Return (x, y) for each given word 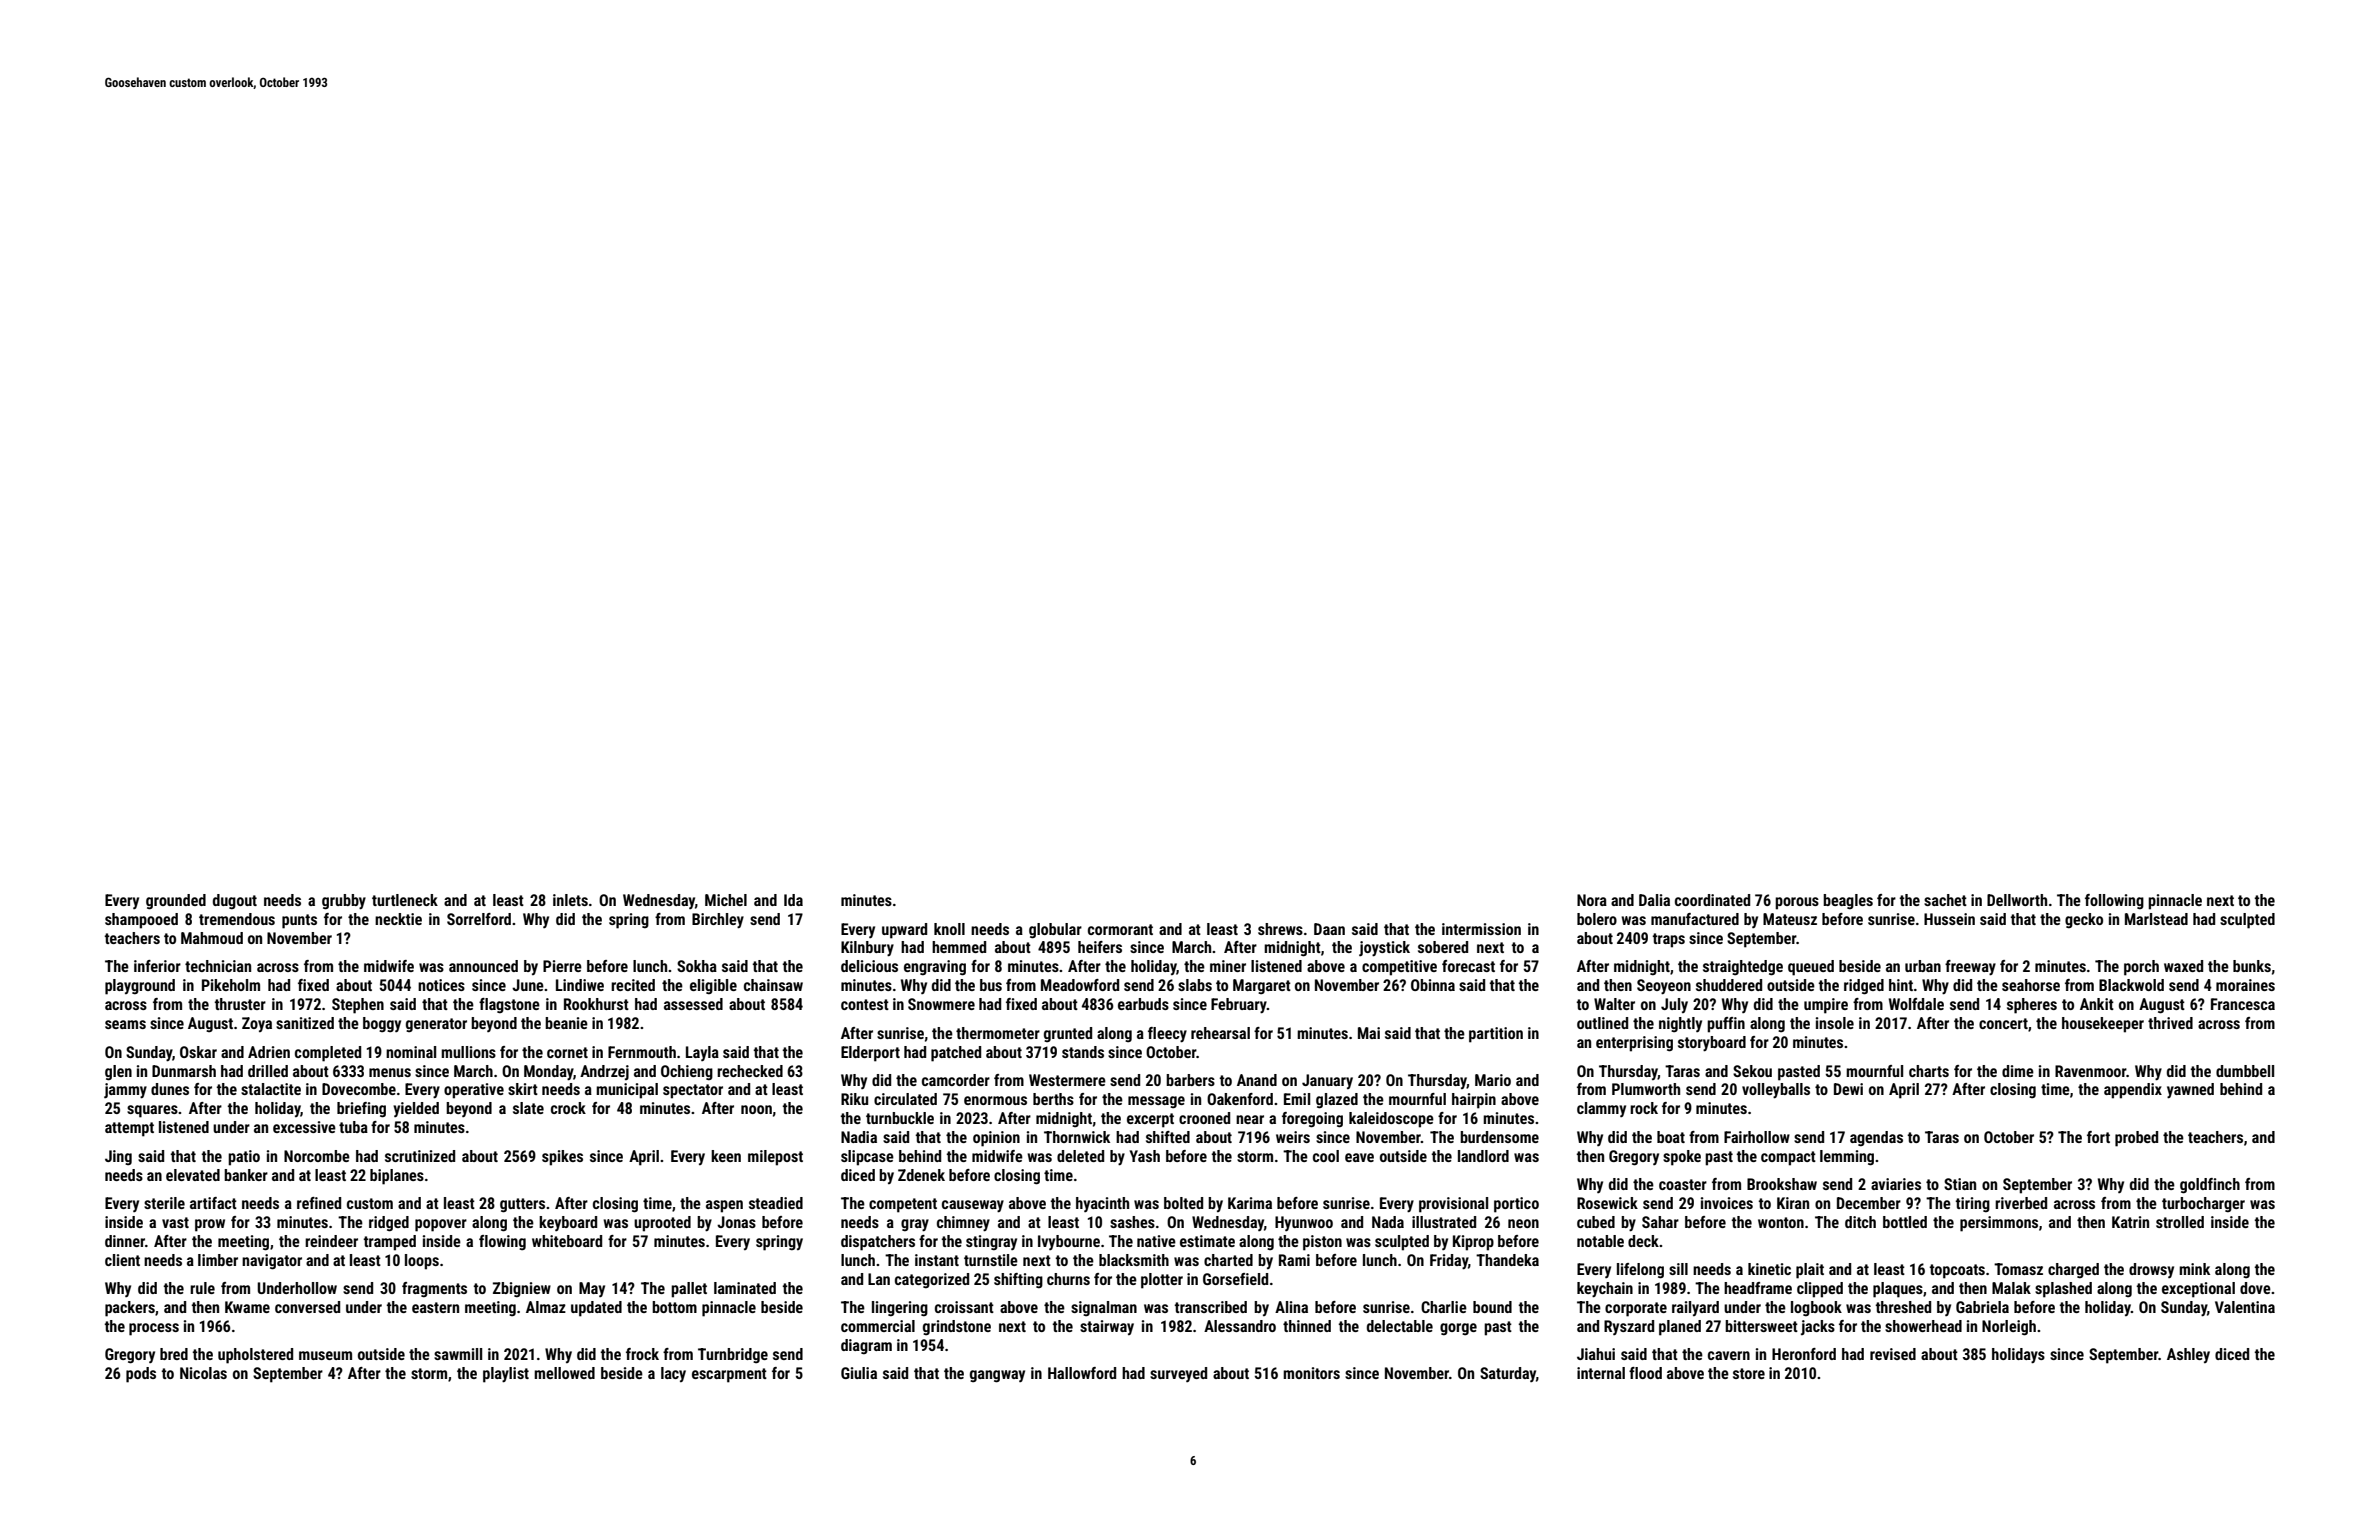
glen (118, 1073)
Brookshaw (1782, 1184)
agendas (1876, 1139)
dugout (235, 902)
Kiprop (1473, 1243)
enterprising (1634, 1044)
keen (726, 1156)
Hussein (1949, 919)
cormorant (1120, 929)
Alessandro (1240, 1326)
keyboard (568, 1223)
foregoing (1312, 1120)
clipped (1820, 1290)
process (154, 1329)
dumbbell (2245, 1071)
